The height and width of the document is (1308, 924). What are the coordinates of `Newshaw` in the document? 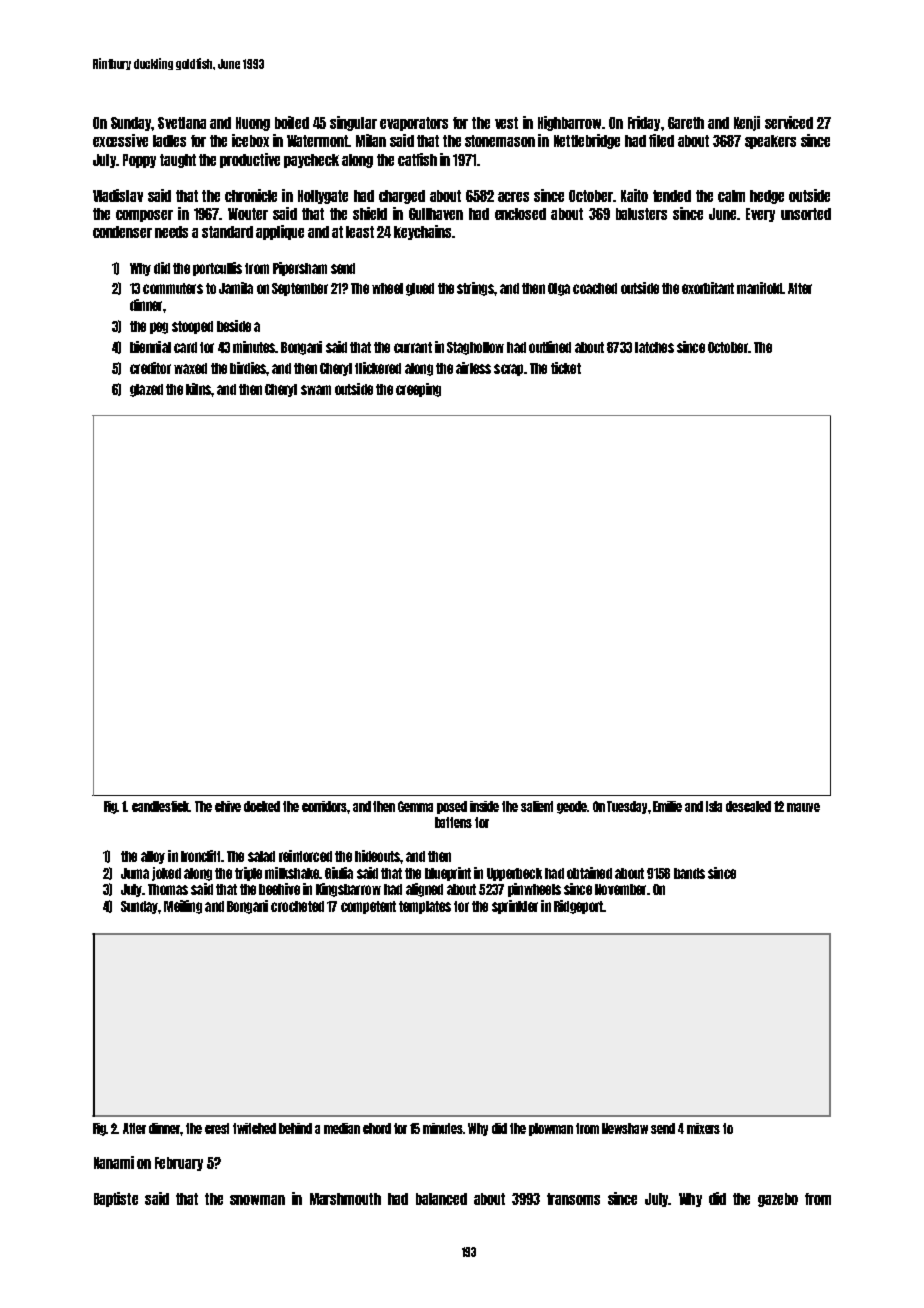 It's located at (625, 1128).
